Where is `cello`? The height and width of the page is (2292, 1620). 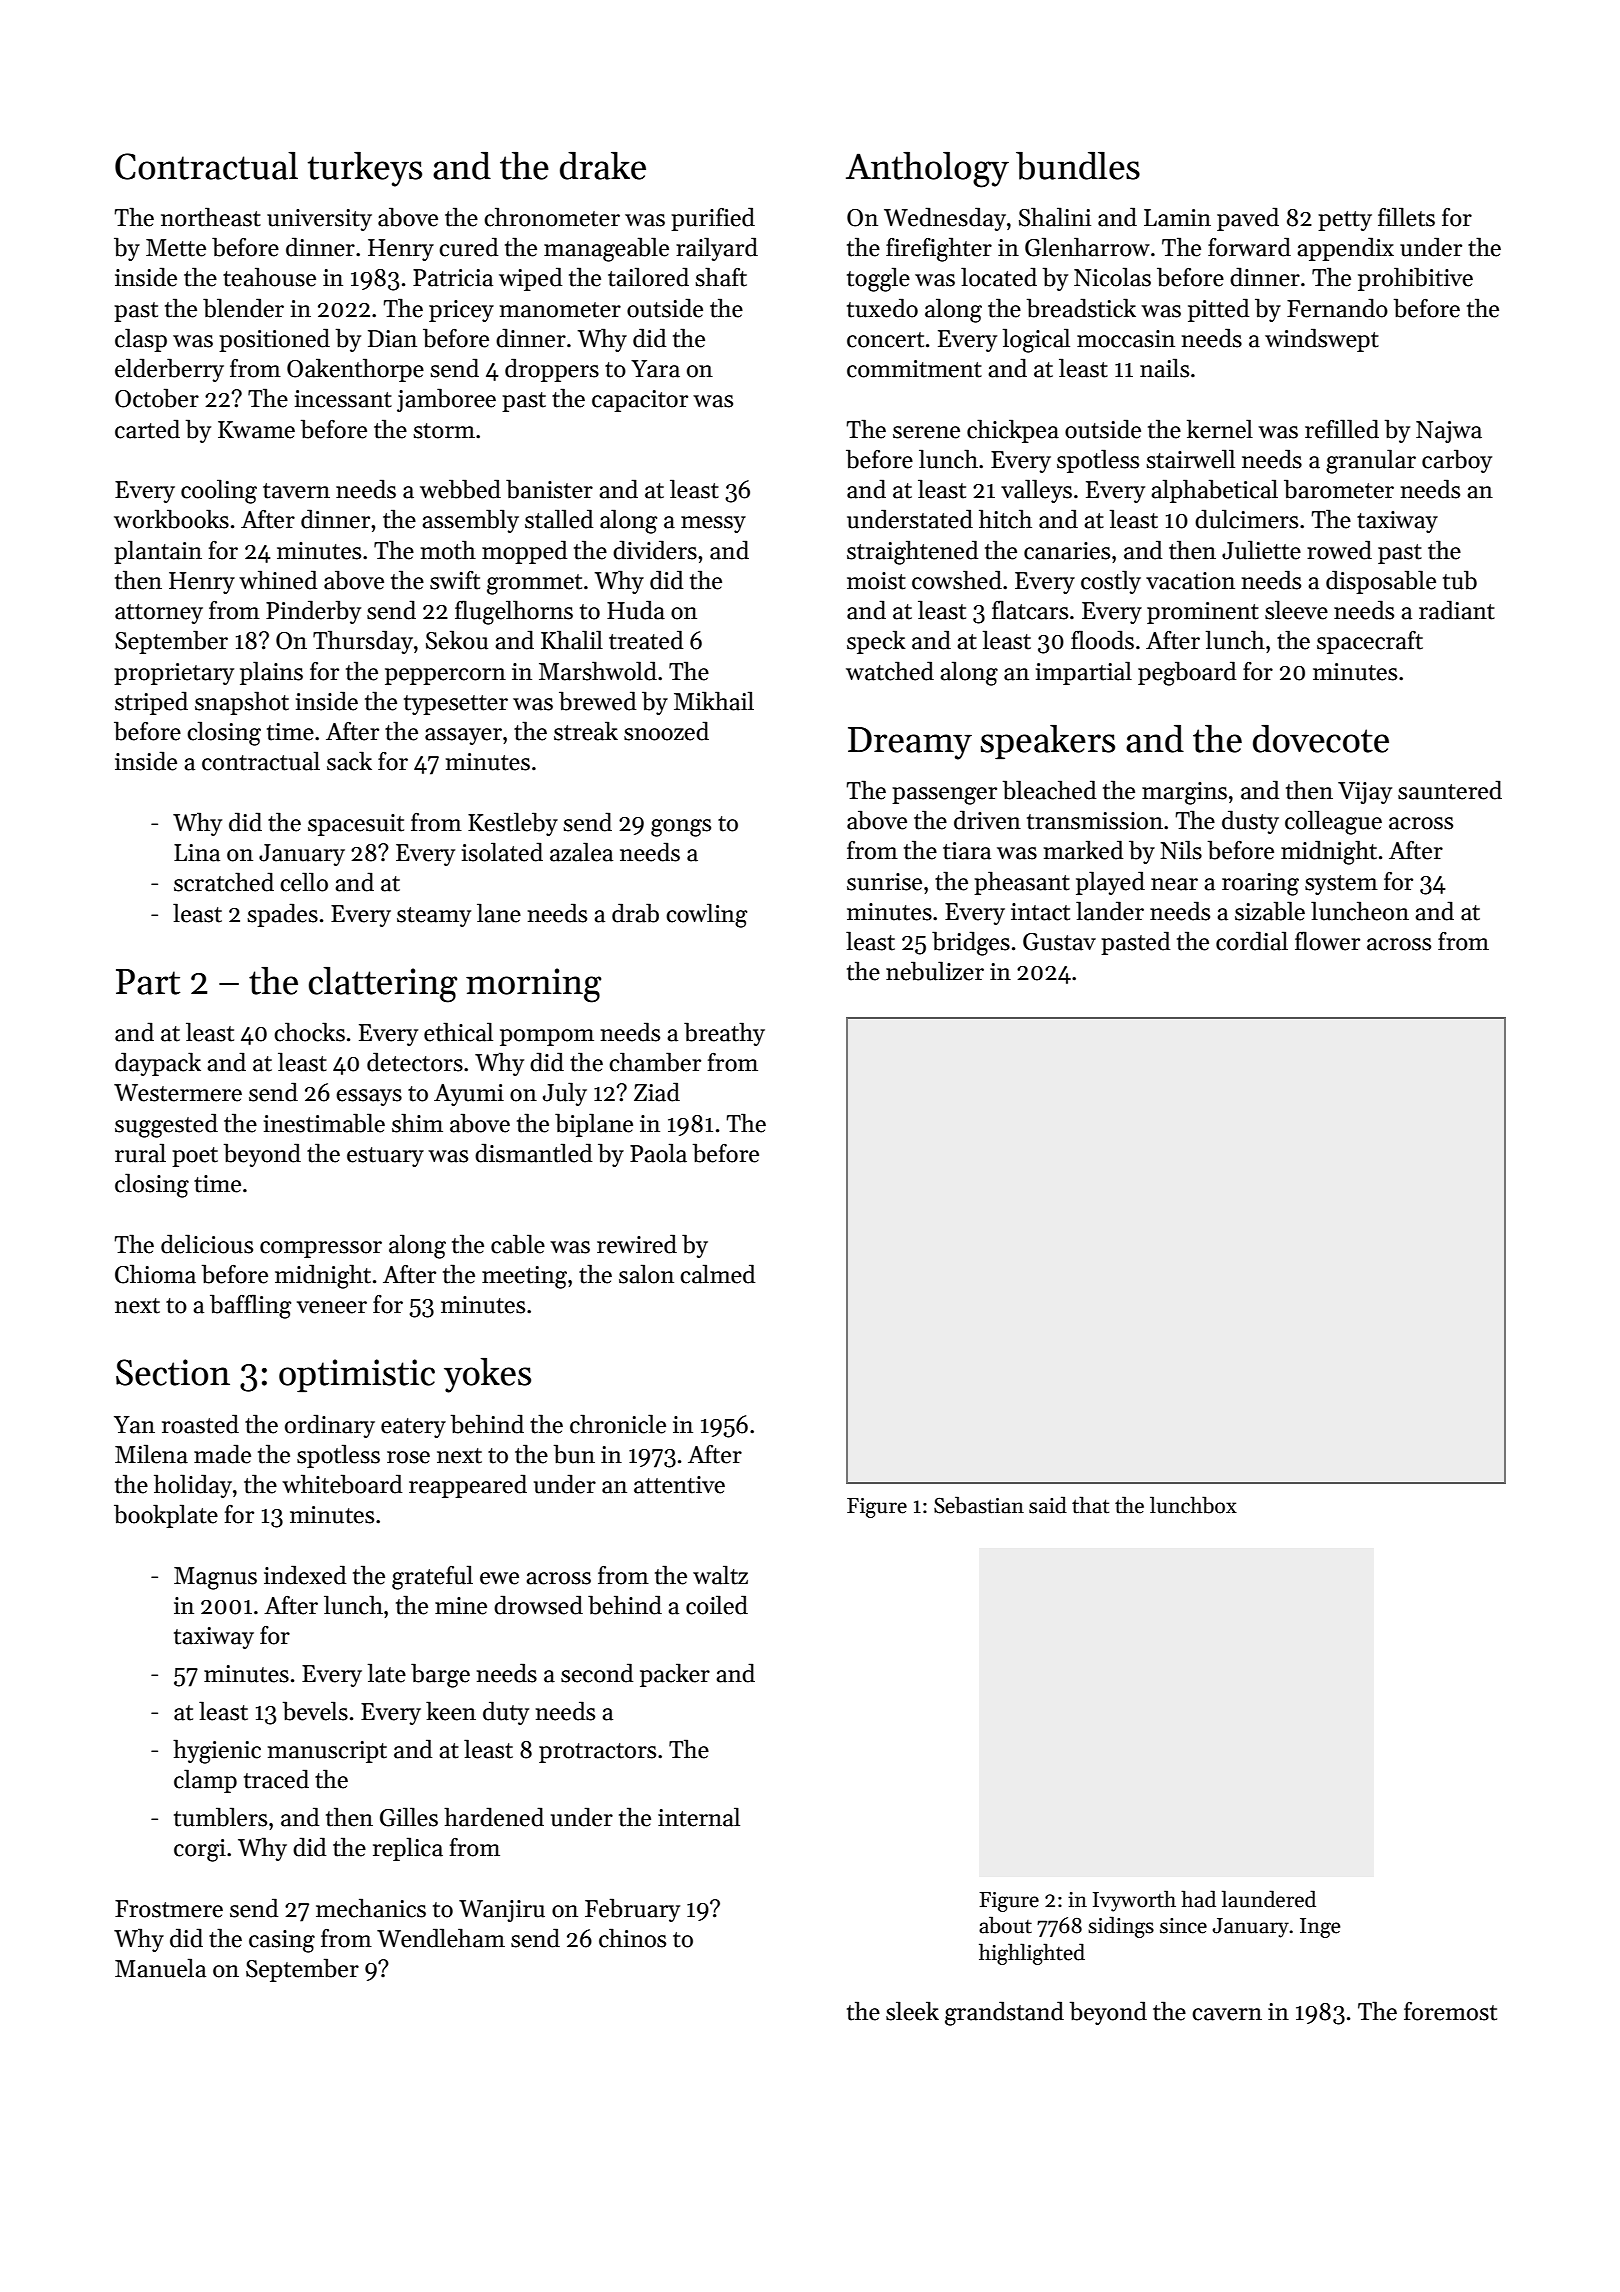 cello is located at coordinates (304, 882).
